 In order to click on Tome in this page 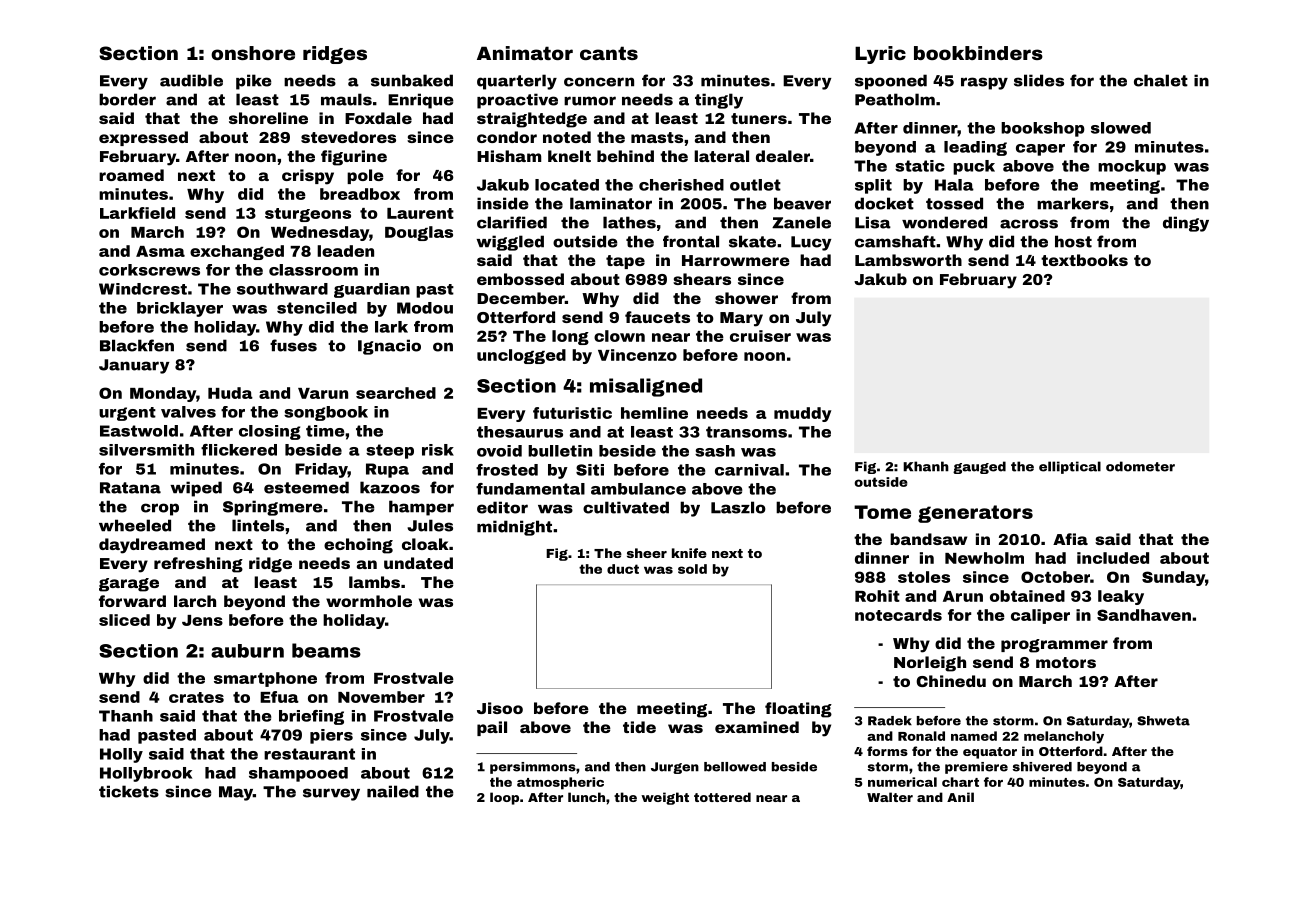, I will do `click(882, 512)`.
